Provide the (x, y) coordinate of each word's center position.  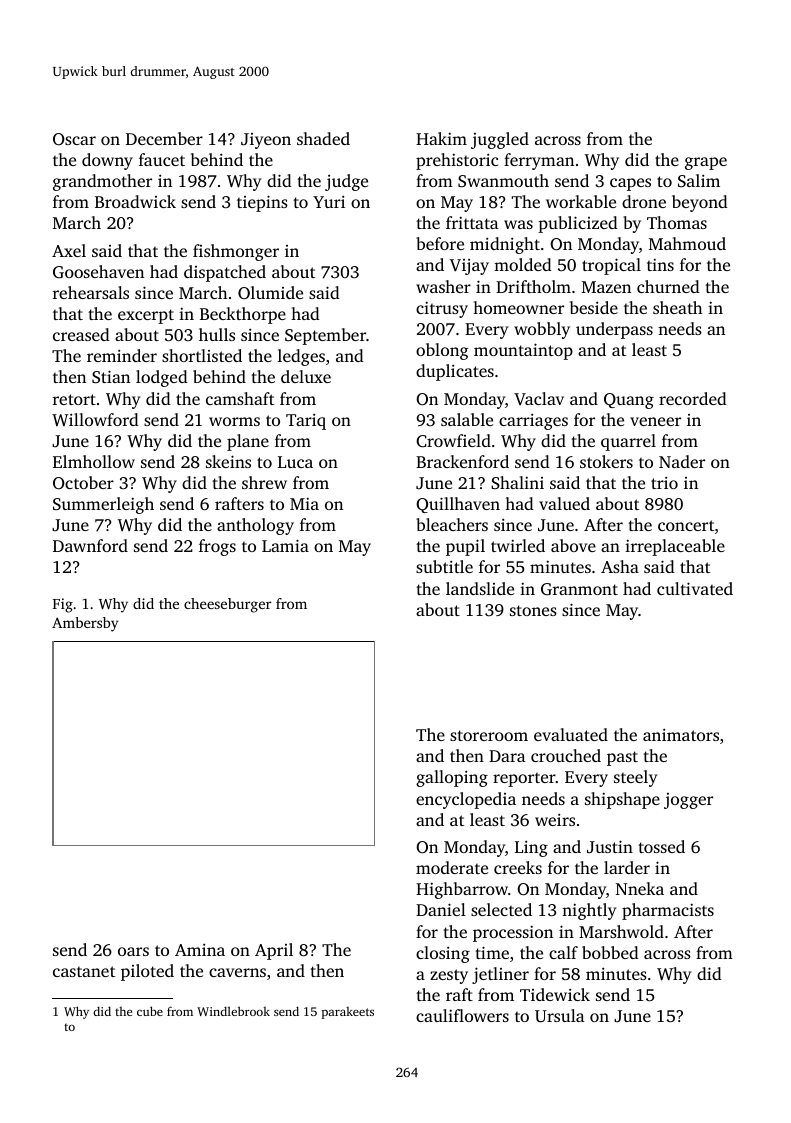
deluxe (306, 376)
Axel (69, 250)
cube (150, 1011)
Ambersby (85, 624)
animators (681, 734)
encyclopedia (466, 800)
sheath (678, 307)
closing (443, 954)
